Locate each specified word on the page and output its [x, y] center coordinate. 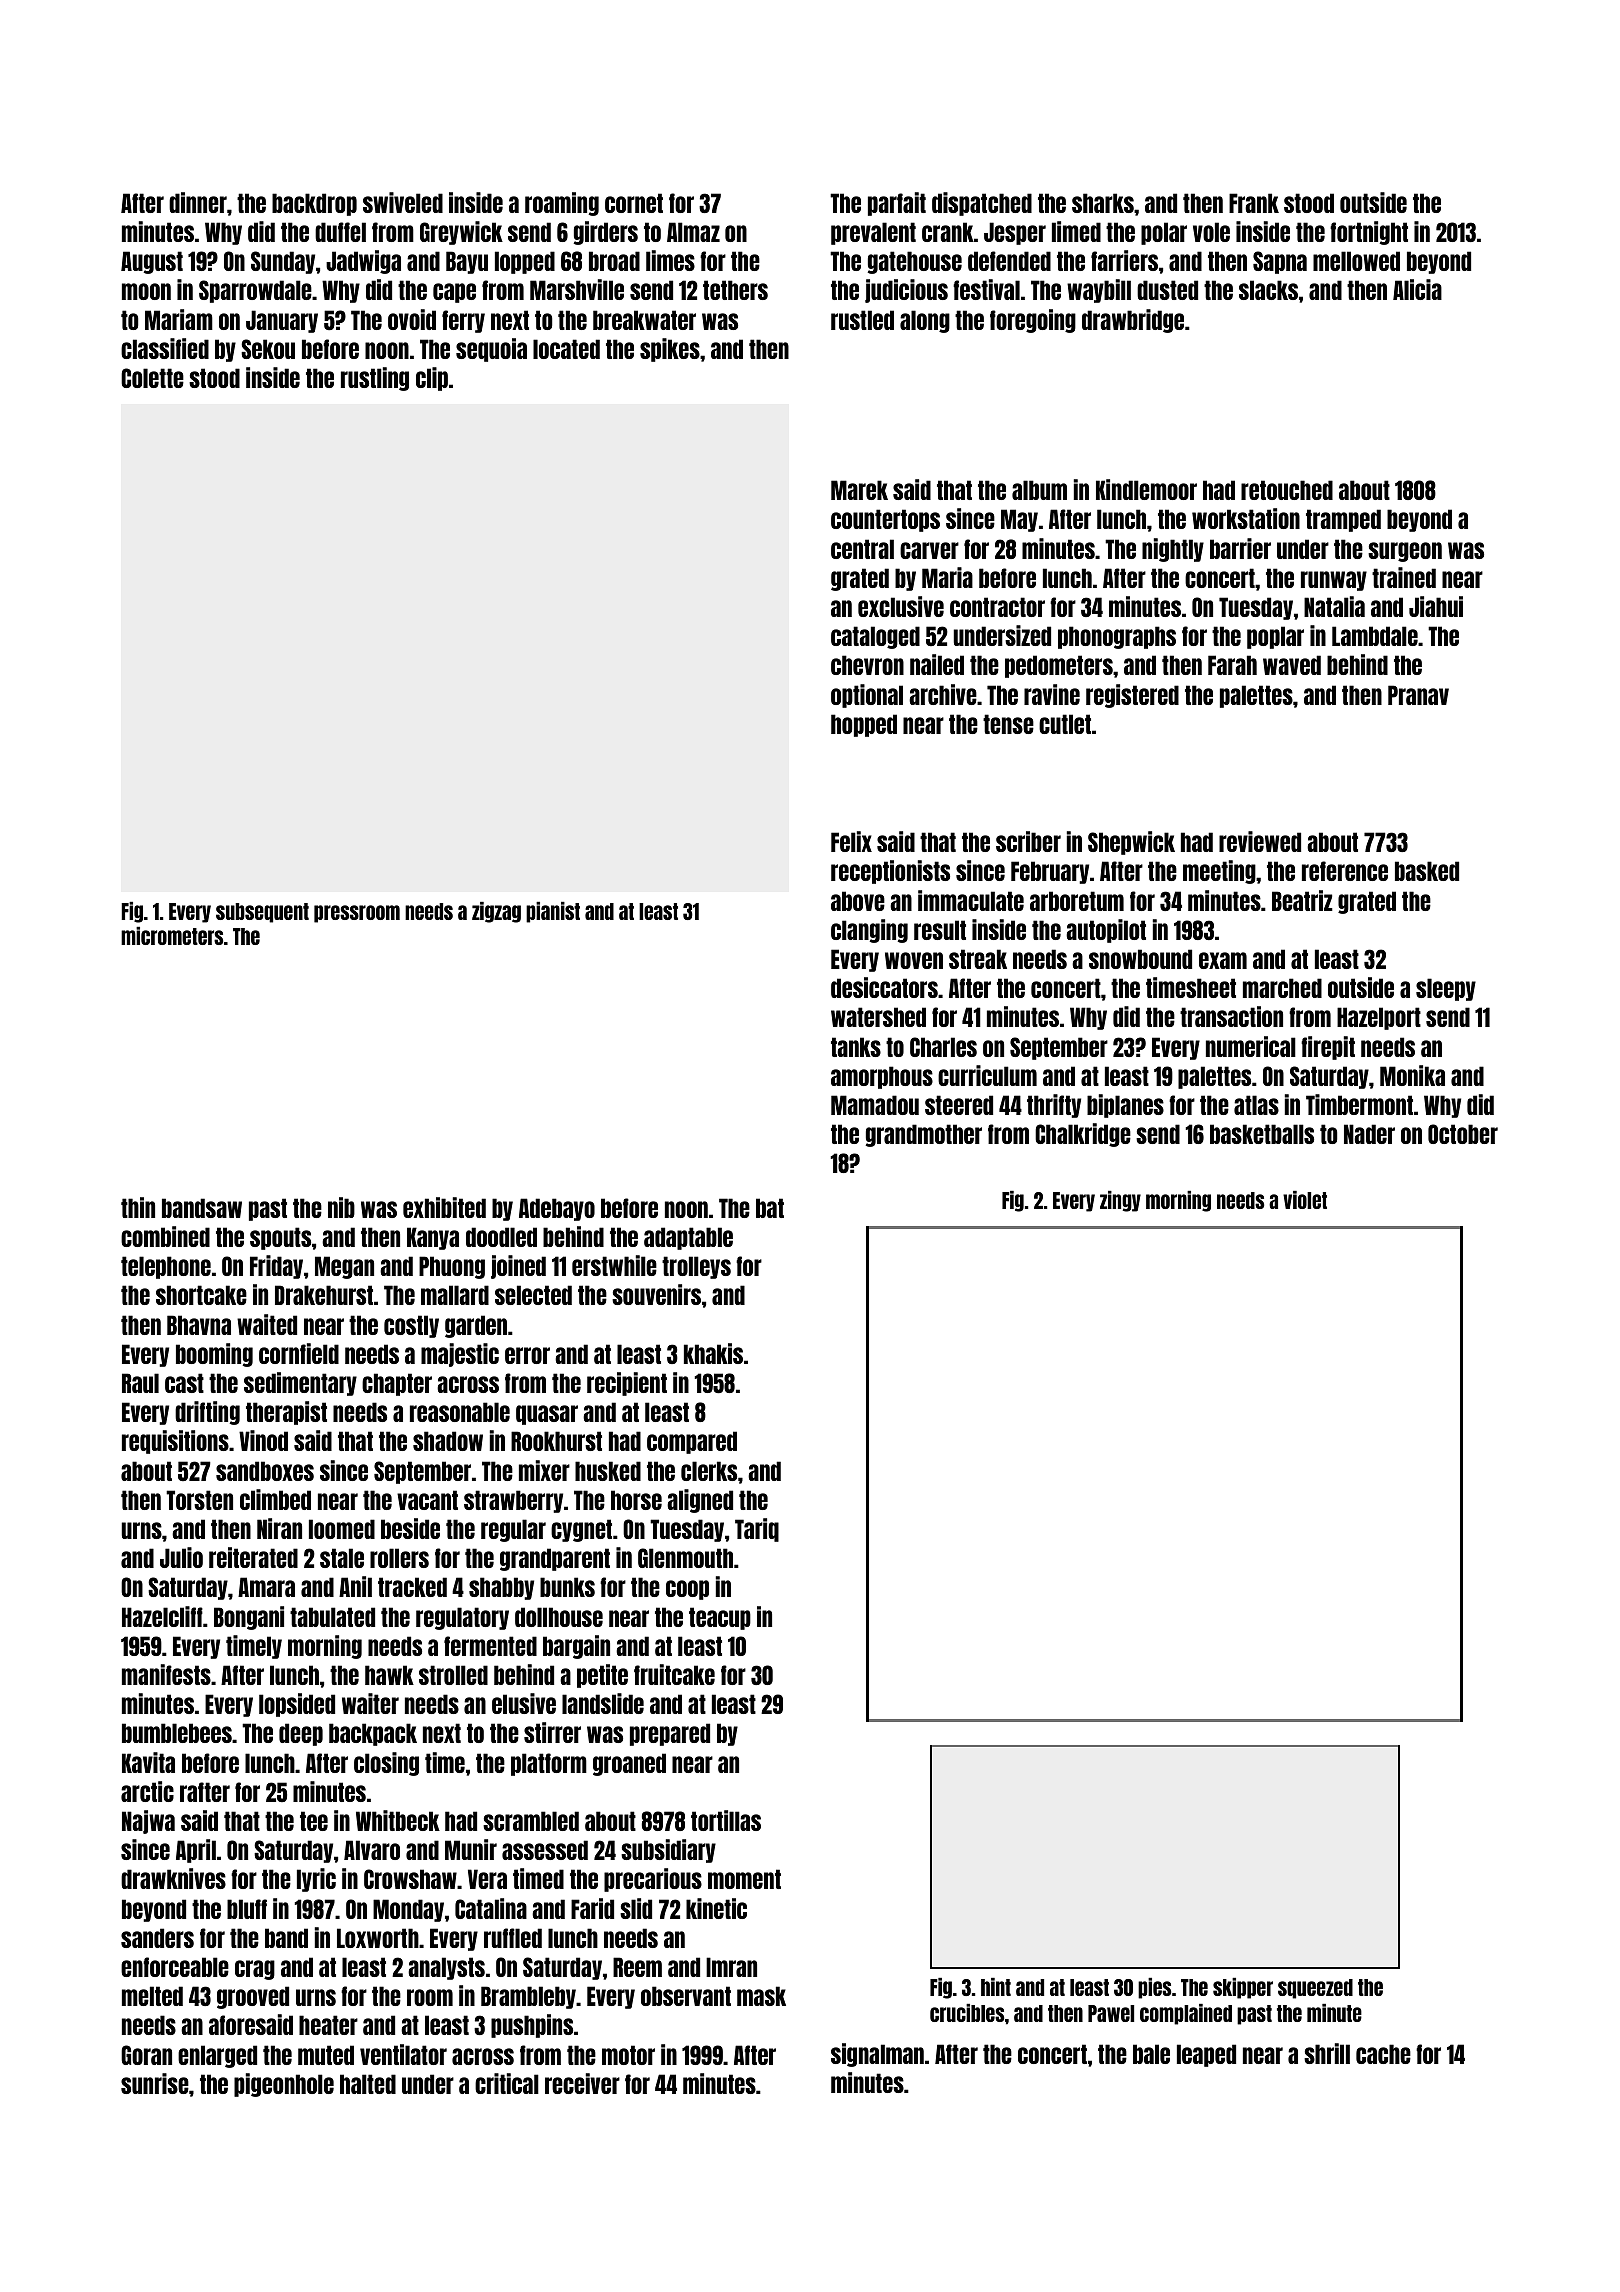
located [566, 349]
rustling [375, 379]
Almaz [693, 232]
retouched [1287, 490]
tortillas [726, 1820]
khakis [713, 1353]
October [1463, 1134]
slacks [1268, 290]
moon [146, 291]
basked [1427, 871]
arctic [147, 1791]
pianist [553, 912]
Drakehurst [324, 1295]
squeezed [1315, 1989]
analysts [446, 1968]
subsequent [262, 913]
